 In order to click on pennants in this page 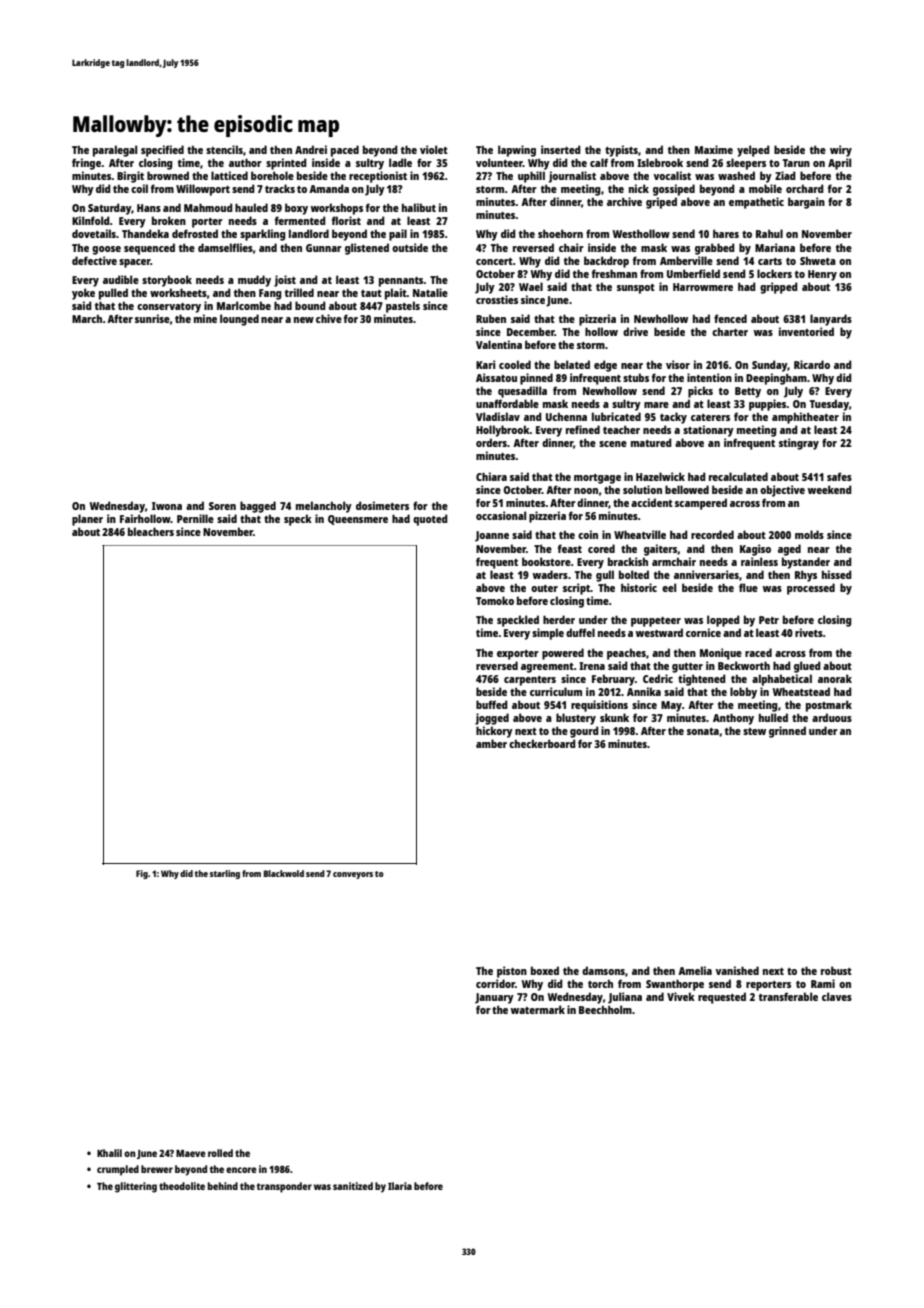, I will do `click(401, 282)`.
